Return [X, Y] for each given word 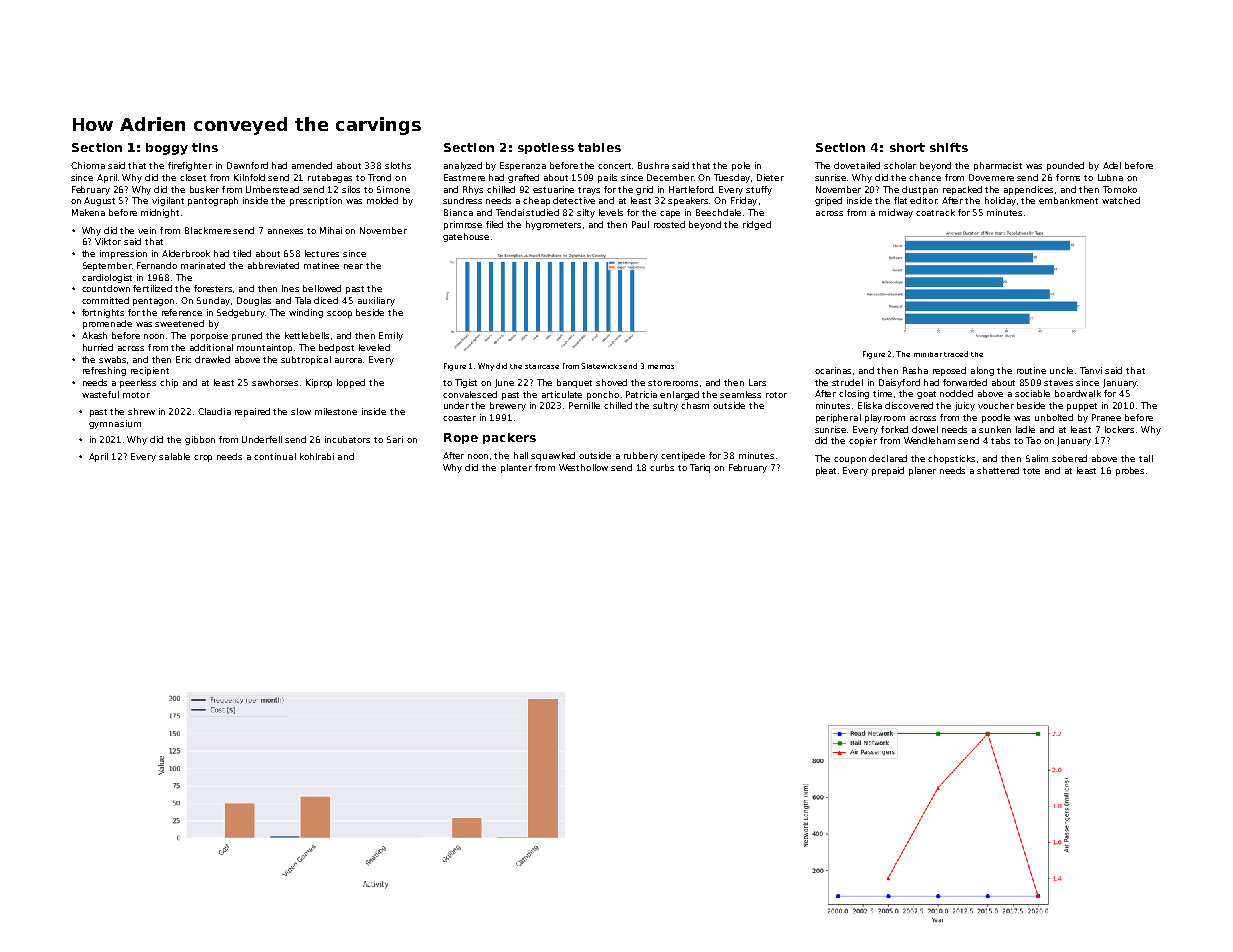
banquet [574, 383]
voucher [996, 405]
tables [599, 147]
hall [521, 455]
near [353, 266]
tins [205, 147]
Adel [1112, 165]
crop [203, 458]
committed [105, 300]
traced [956, 354]
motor [136, 395]
